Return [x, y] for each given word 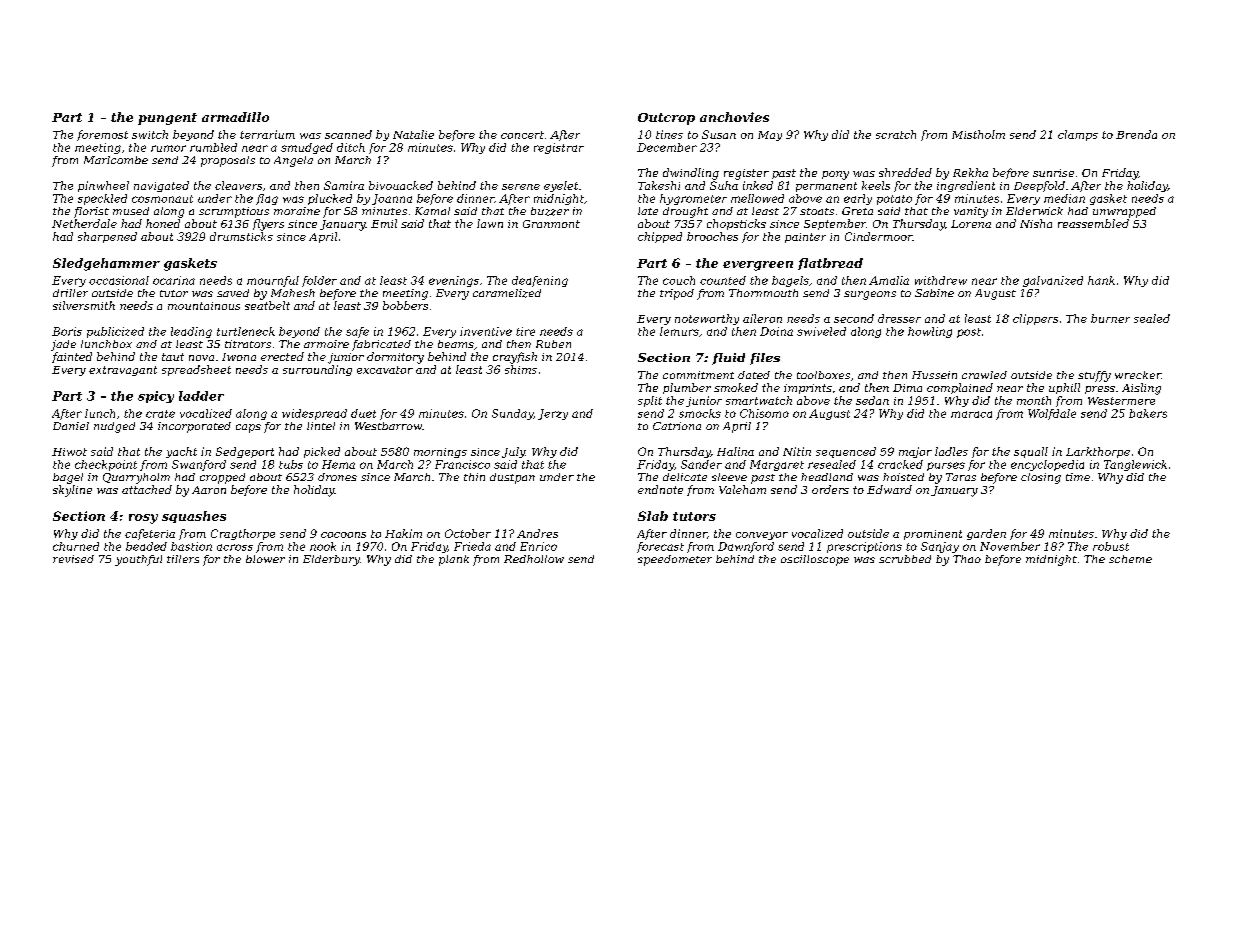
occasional [119, 280]
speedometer [675, 560]
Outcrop [666, 119]
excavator [385, 370]
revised [73, 559]
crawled [984, 375]
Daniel [71, 426]
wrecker [1138, 375]
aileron [762, 318]
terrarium [267, 134]
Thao [967, 559]
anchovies [734, 117]
